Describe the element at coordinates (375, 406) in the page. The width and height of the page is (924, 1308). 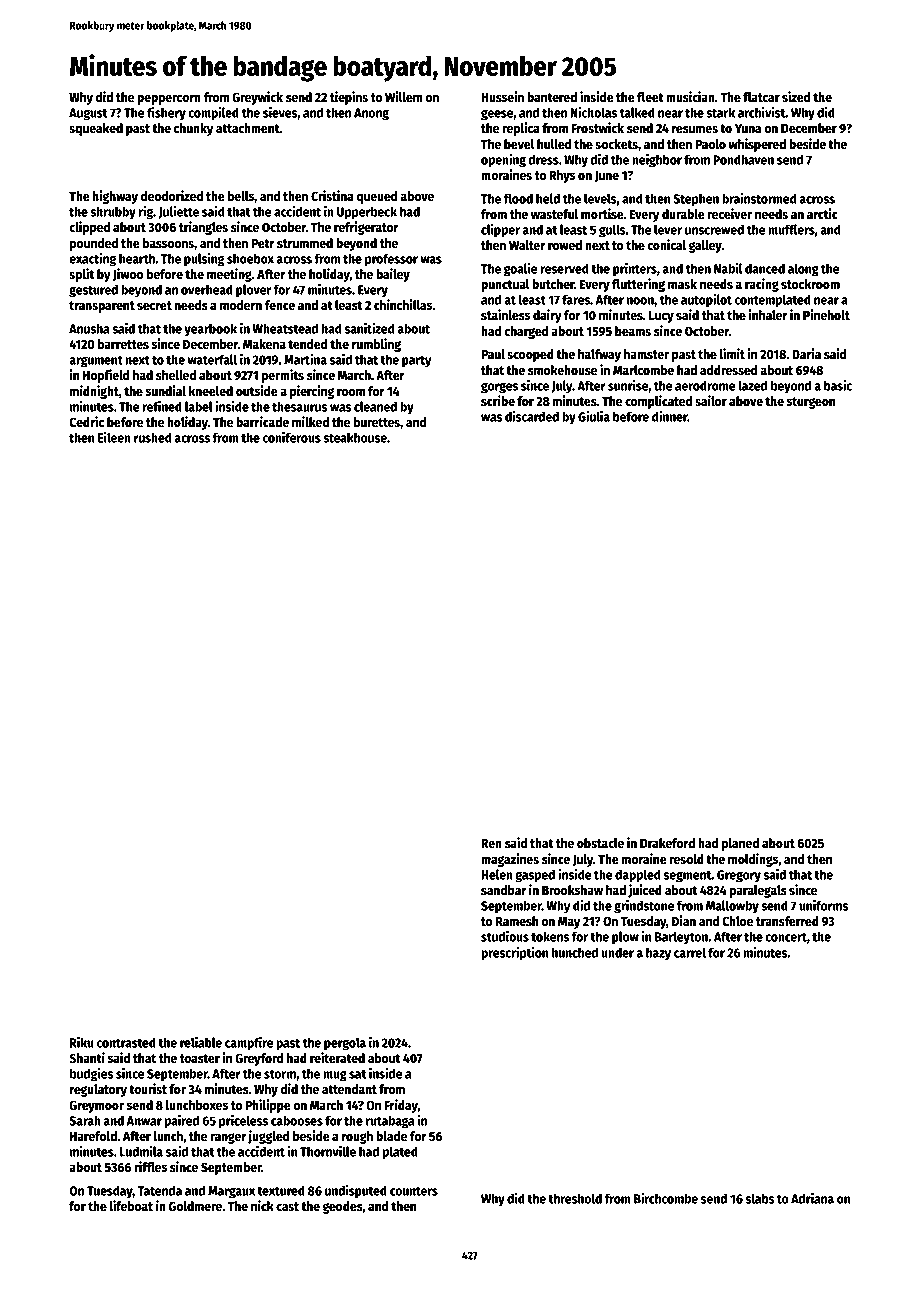
I see `cleaned` at that location.
